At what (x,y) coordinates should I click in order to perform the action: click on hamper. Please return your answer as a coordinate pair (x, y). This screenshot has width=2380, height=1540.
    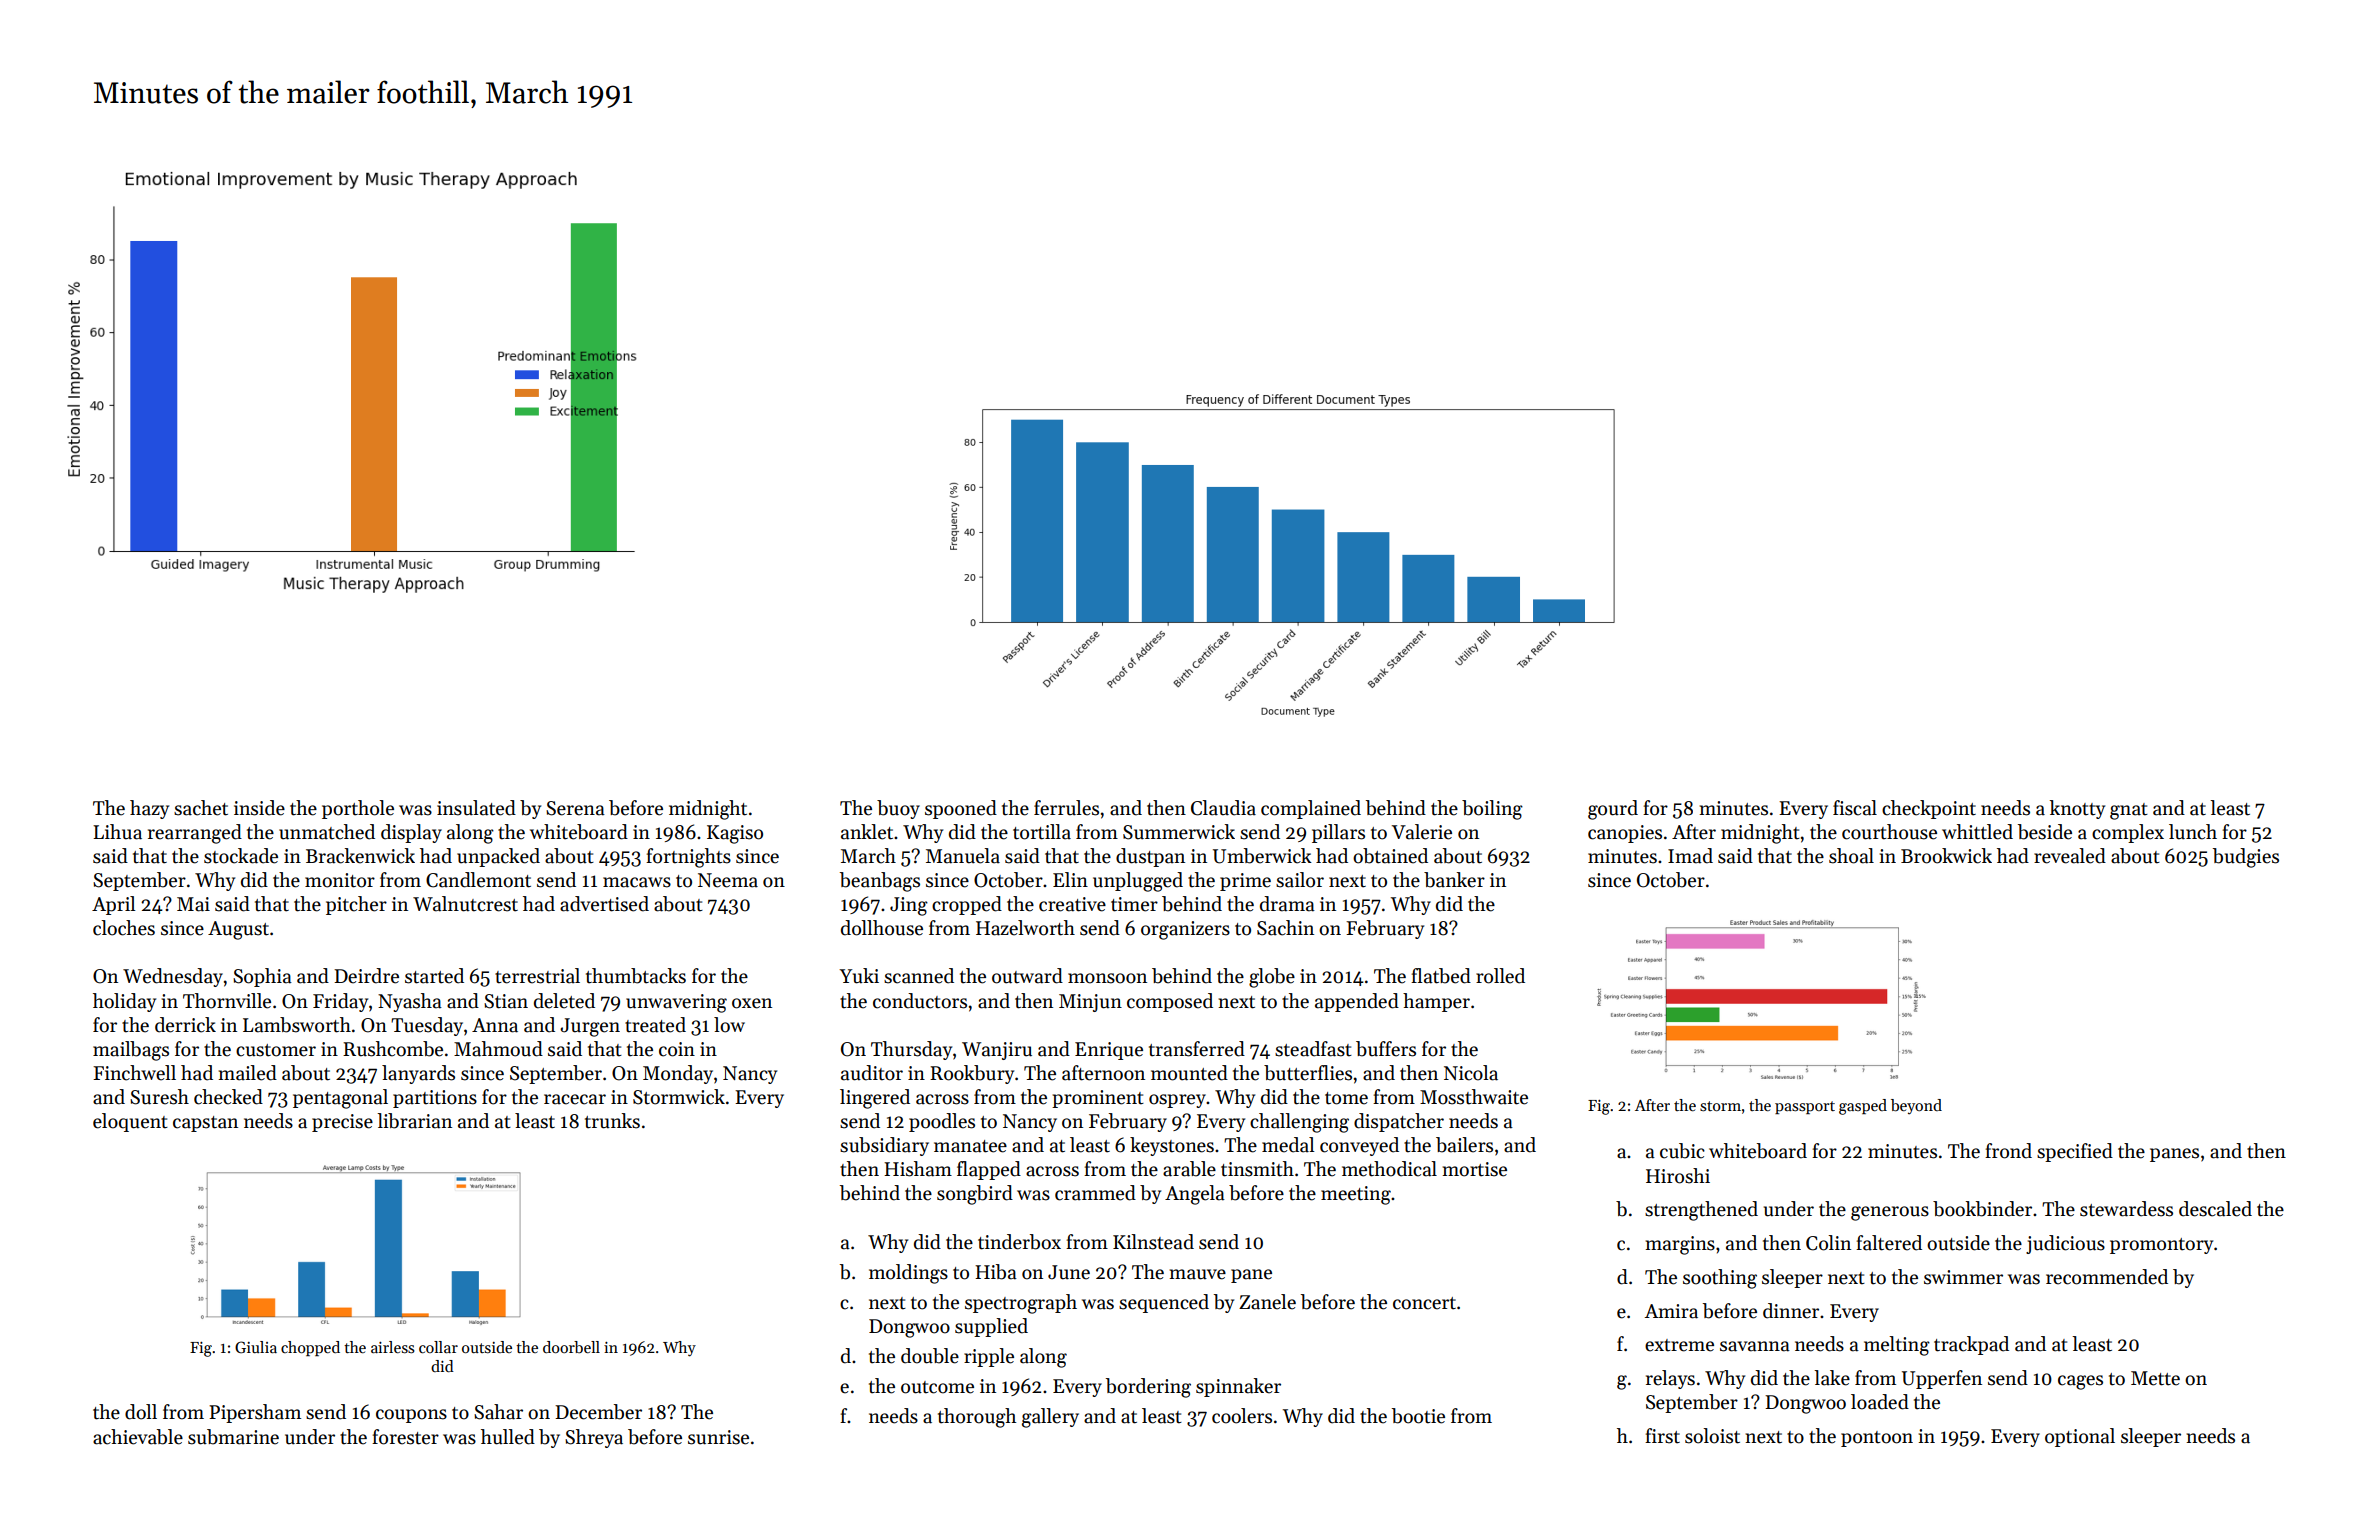
    Looking at the image, I should click on (1436, 1002).
